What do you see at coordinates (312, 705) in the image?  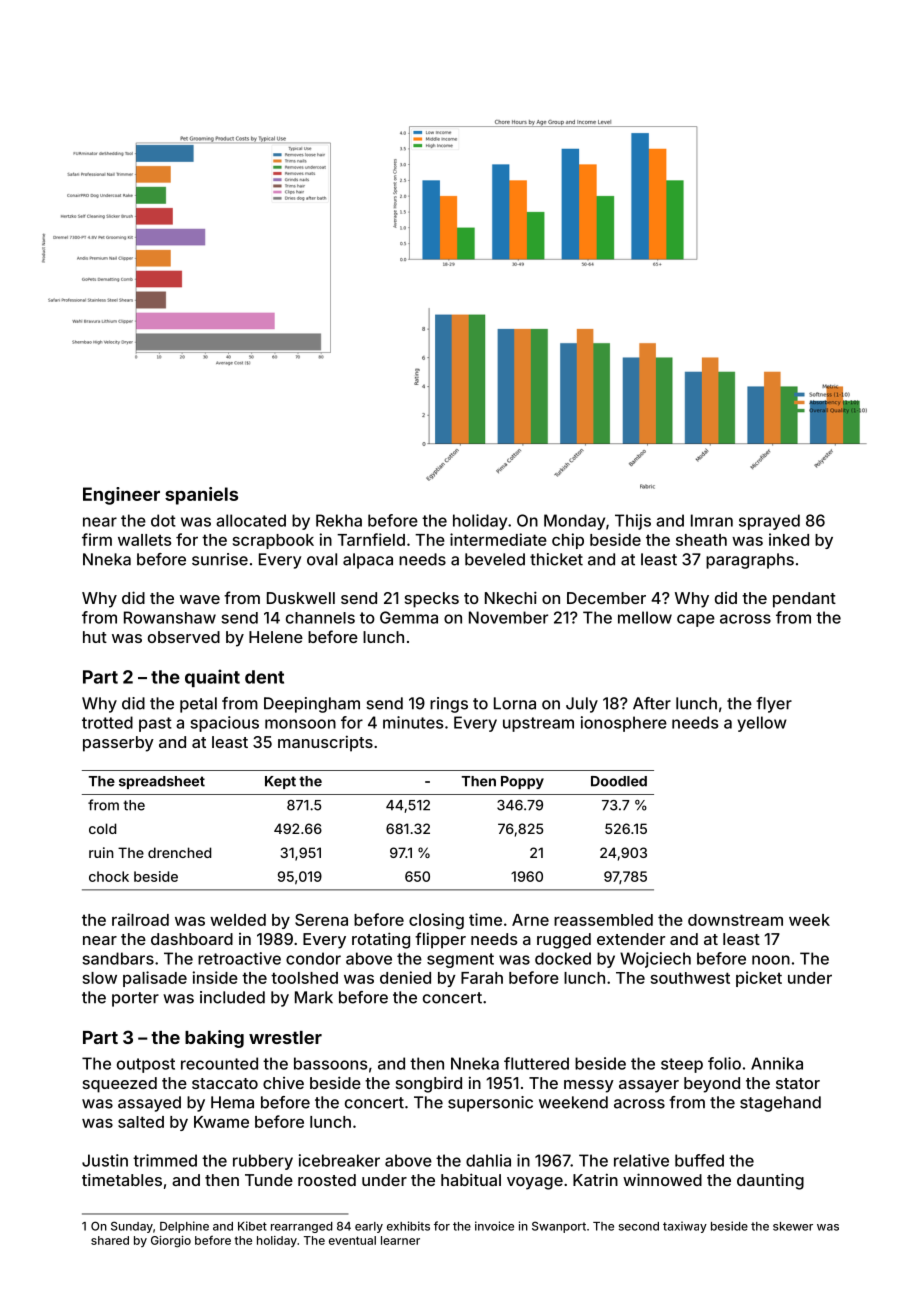 I see `Deepingham` at bounding box center [312, 705].
